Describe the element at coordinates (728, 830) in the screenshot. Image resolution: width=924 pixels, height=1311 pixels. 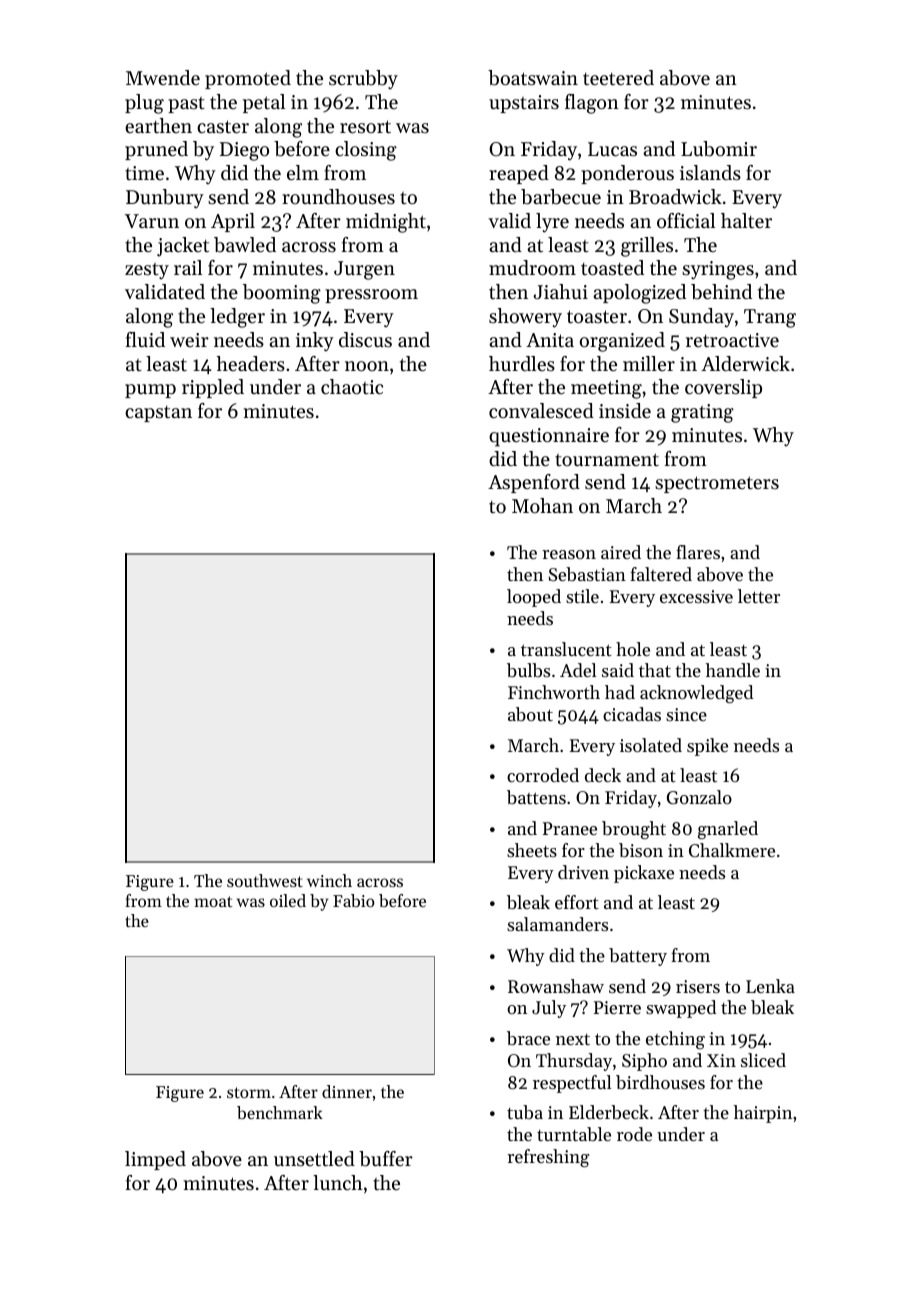
I see `gnarled` at that location.
